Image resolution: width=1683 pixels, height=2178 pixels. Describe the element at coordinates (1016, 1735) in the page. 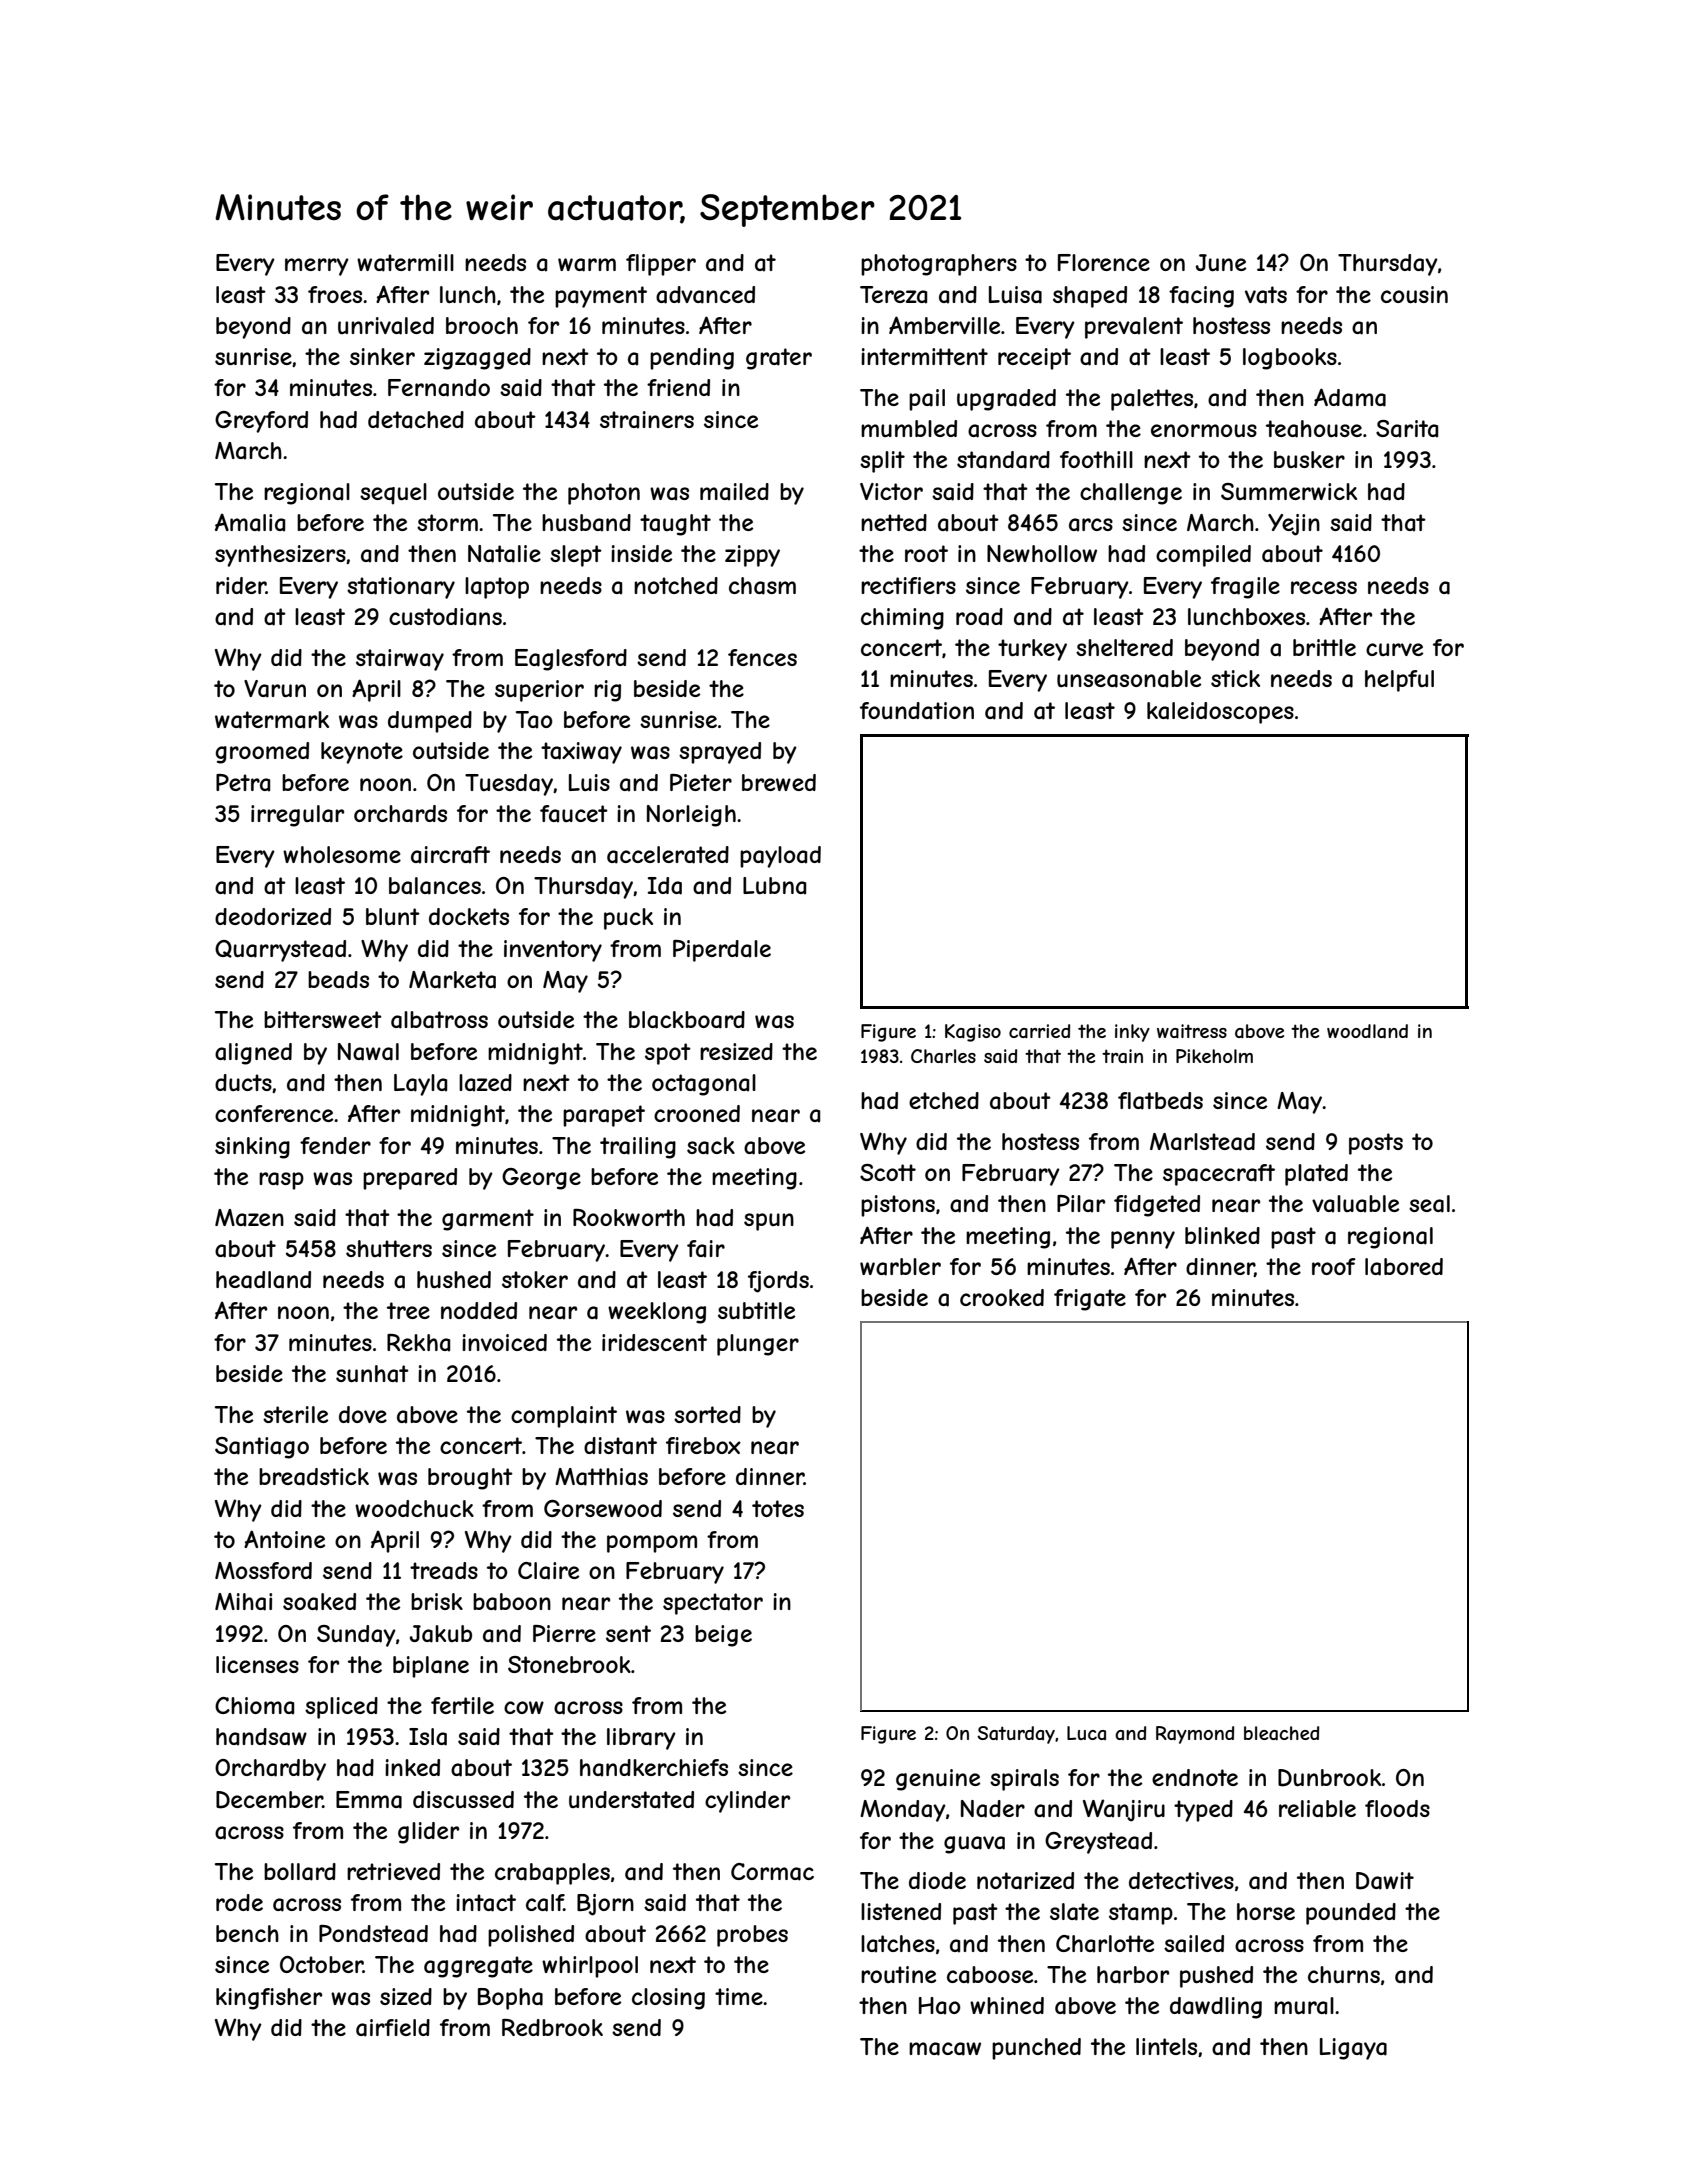

I see `Saturday` at that location.
